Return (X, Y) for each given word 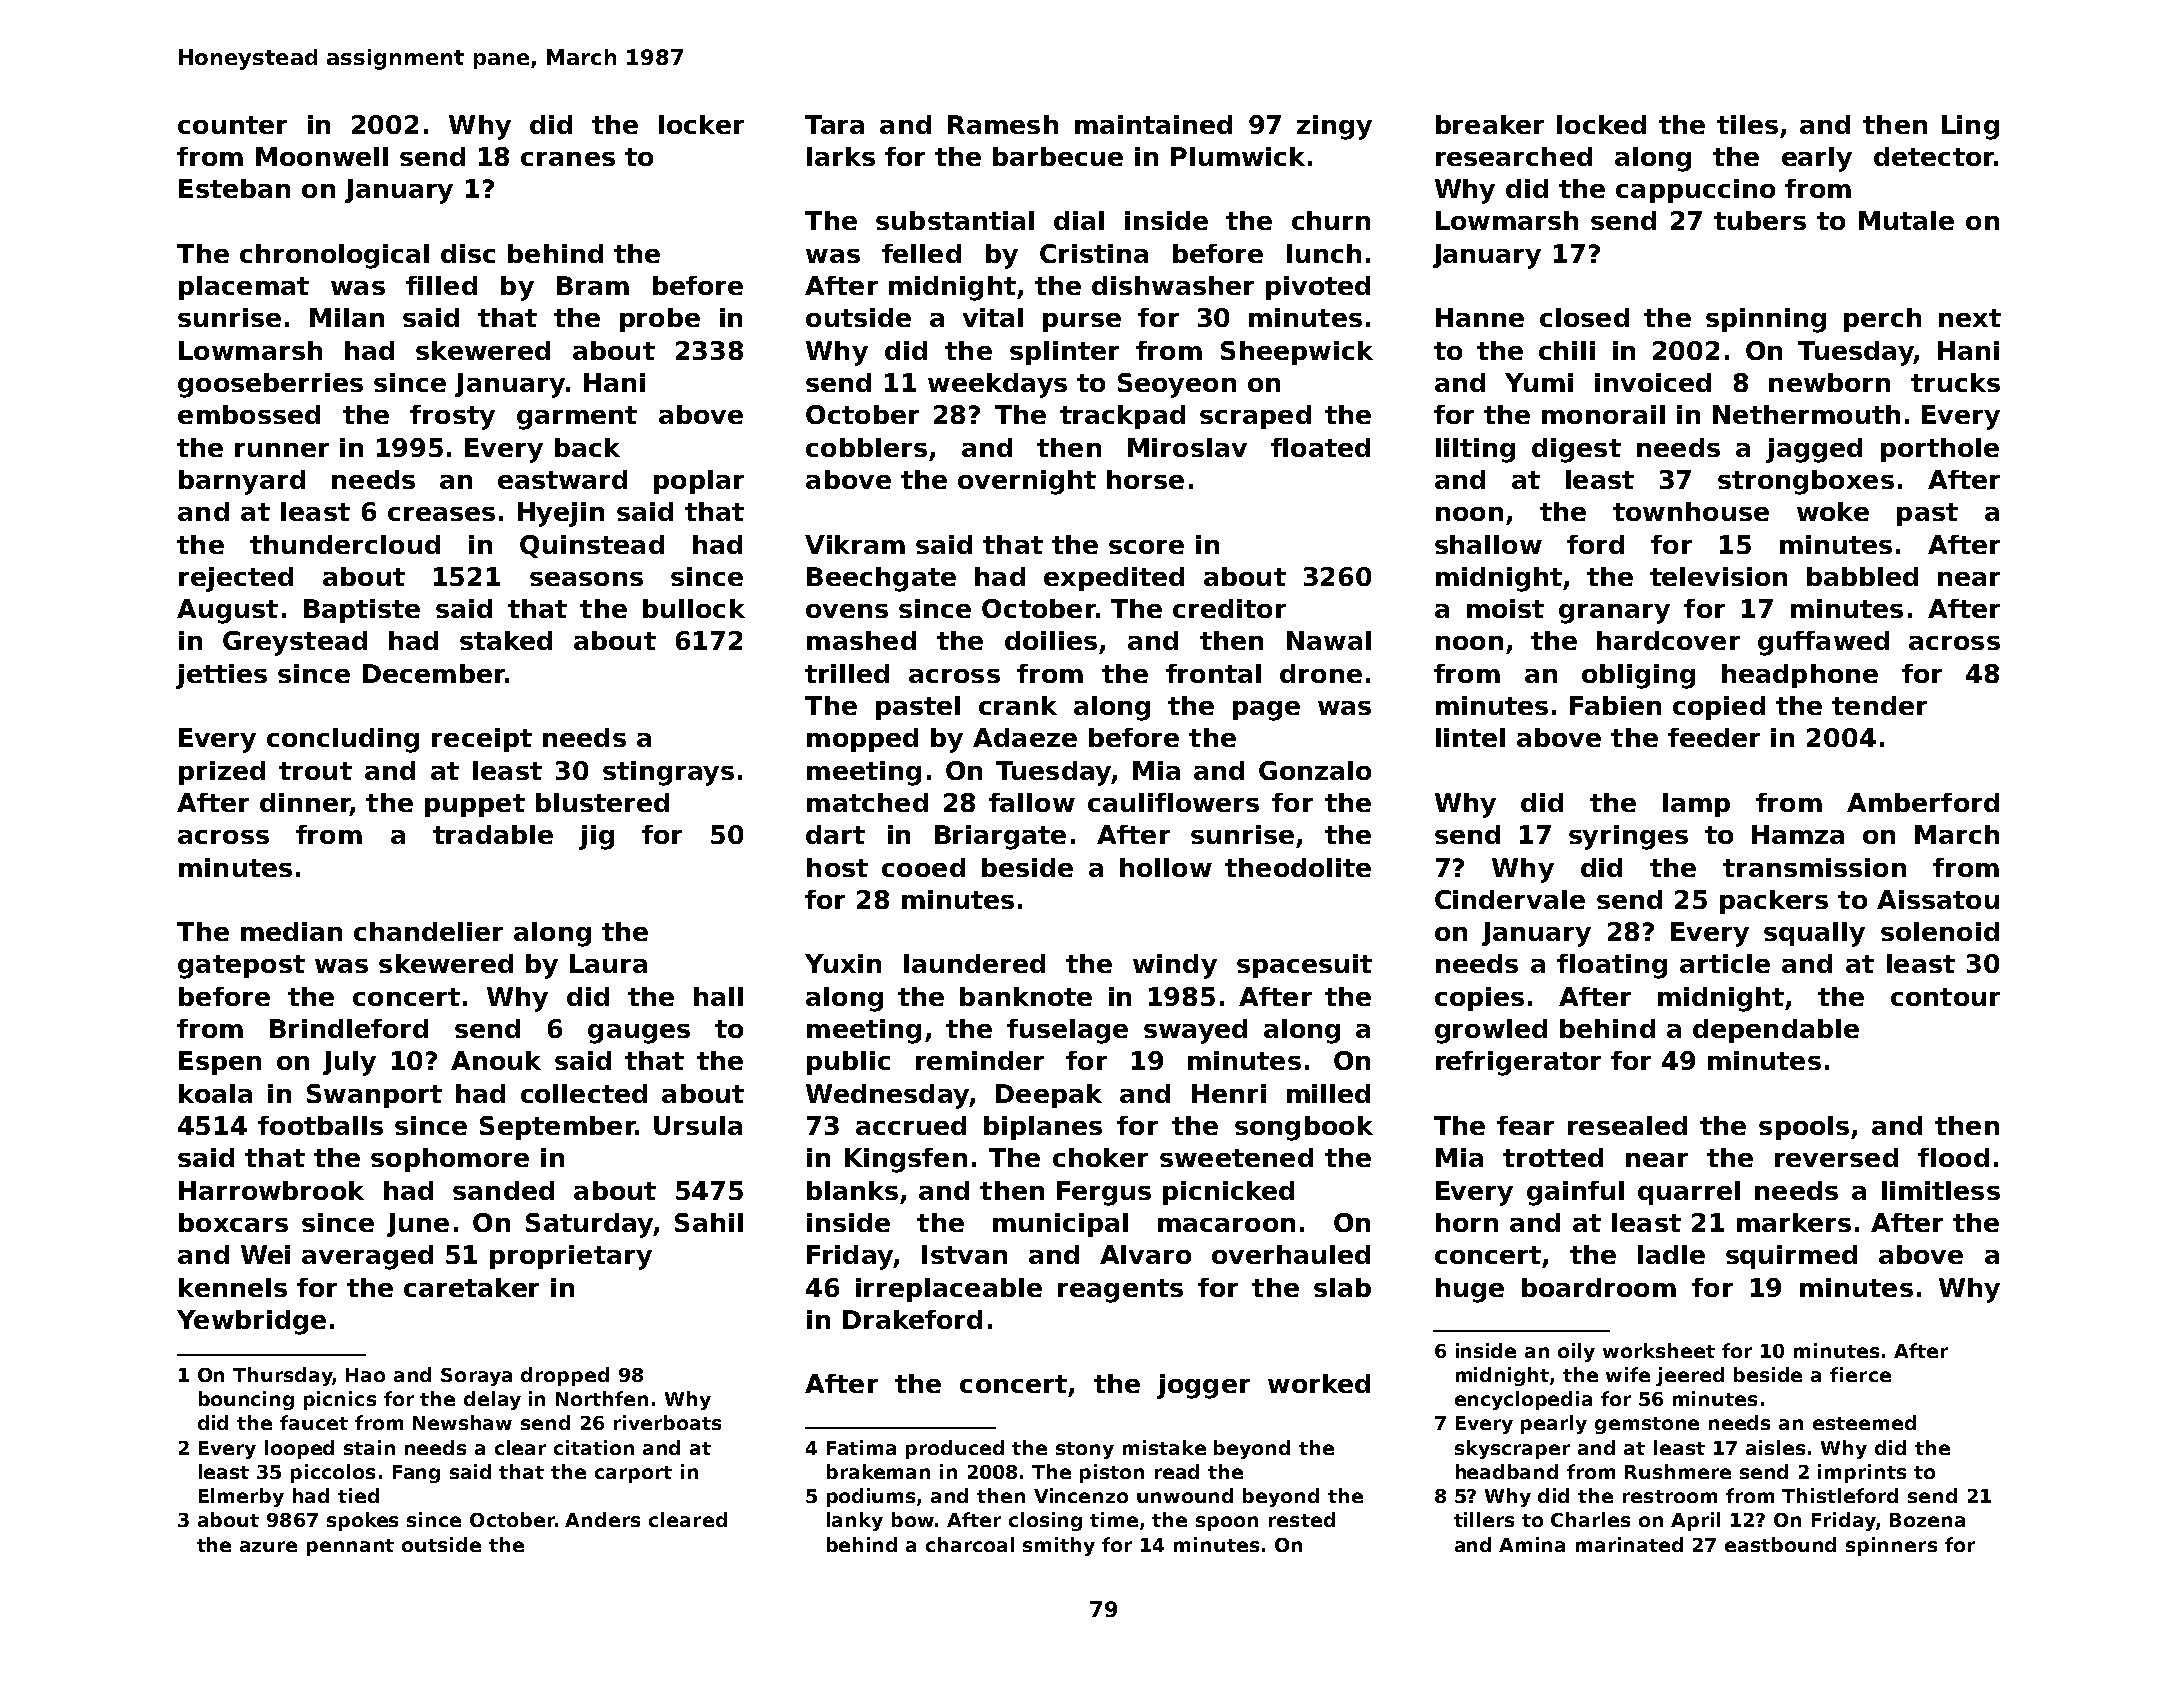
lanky (855, 1521)
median (291, 931)
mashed (861, 640)
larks (841, 156)
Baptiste (362, 611)
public (848, 1063)
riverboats (667, 1422)
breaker (1490, 124)
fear (1525, 1125)
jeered (1690, 1376)
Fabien (1615, 705)
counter (232, 125)
